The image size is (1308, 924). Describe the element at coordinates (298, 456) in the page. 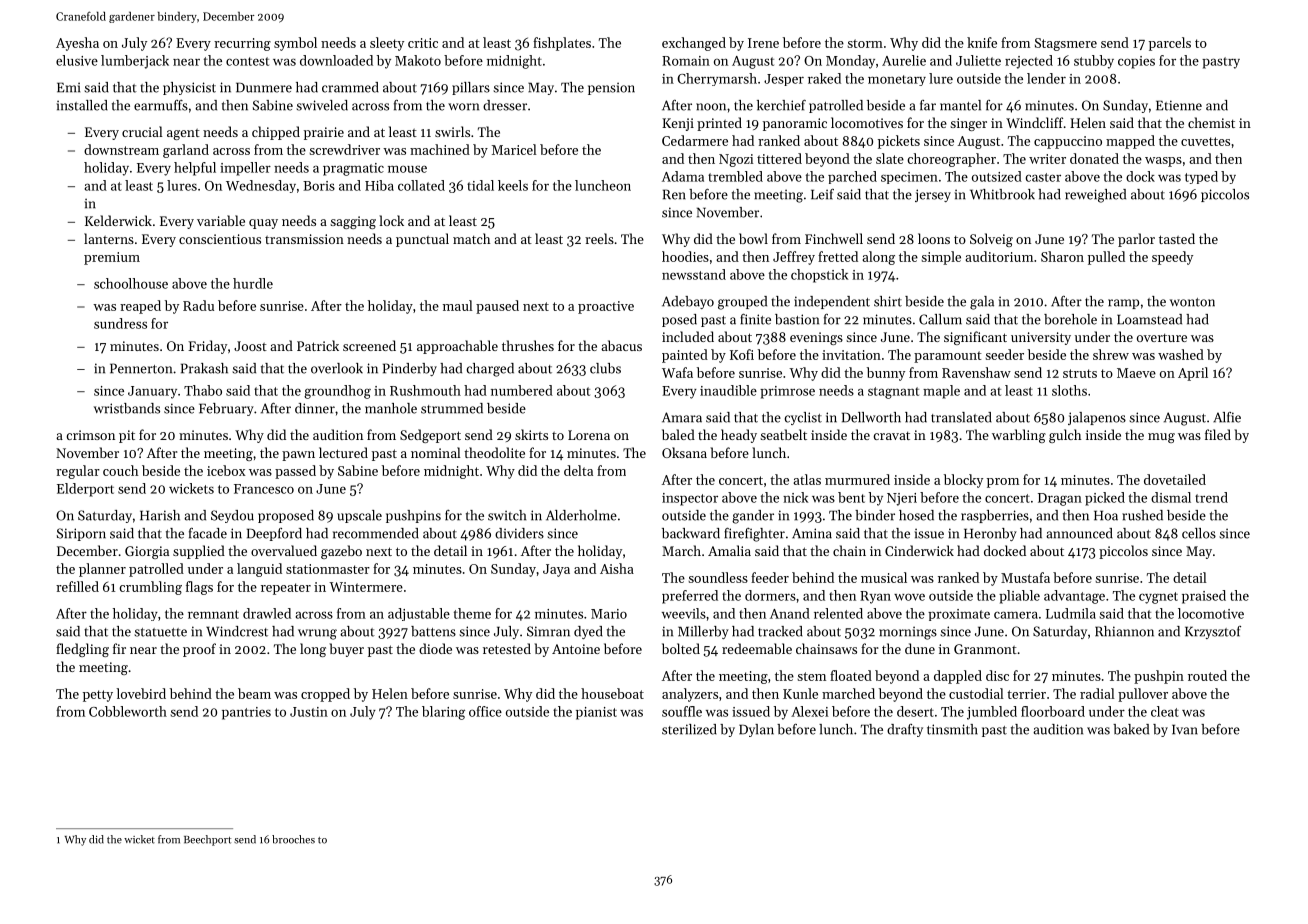

I see `pawn` at that location.
